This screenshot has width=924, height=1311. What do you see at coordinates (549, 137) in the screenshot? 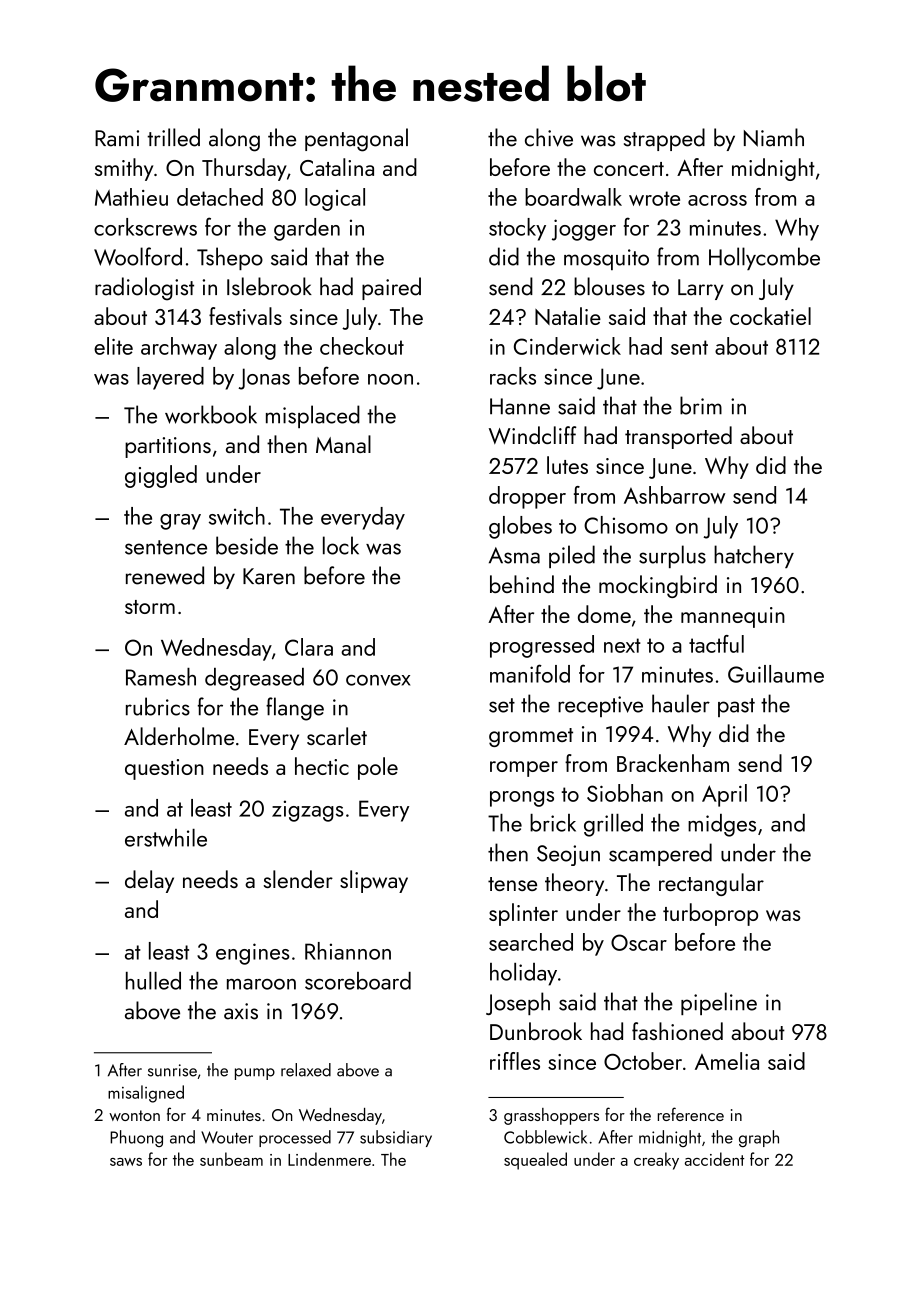
I see `chive` at bounding box center [549, 137].
